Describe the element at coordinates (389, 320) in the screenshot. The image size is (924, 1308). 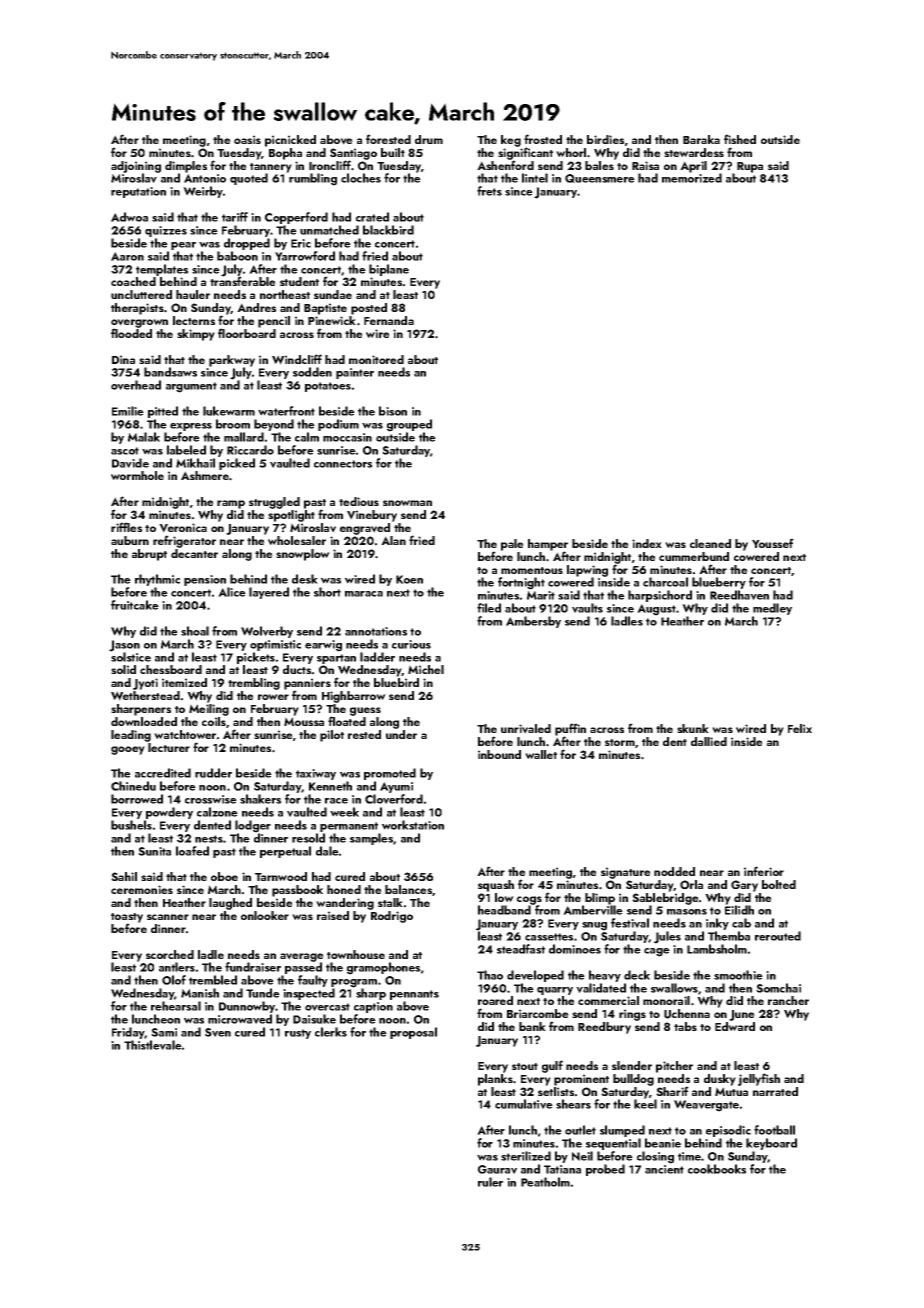
I see `Fernanda` at that location.
